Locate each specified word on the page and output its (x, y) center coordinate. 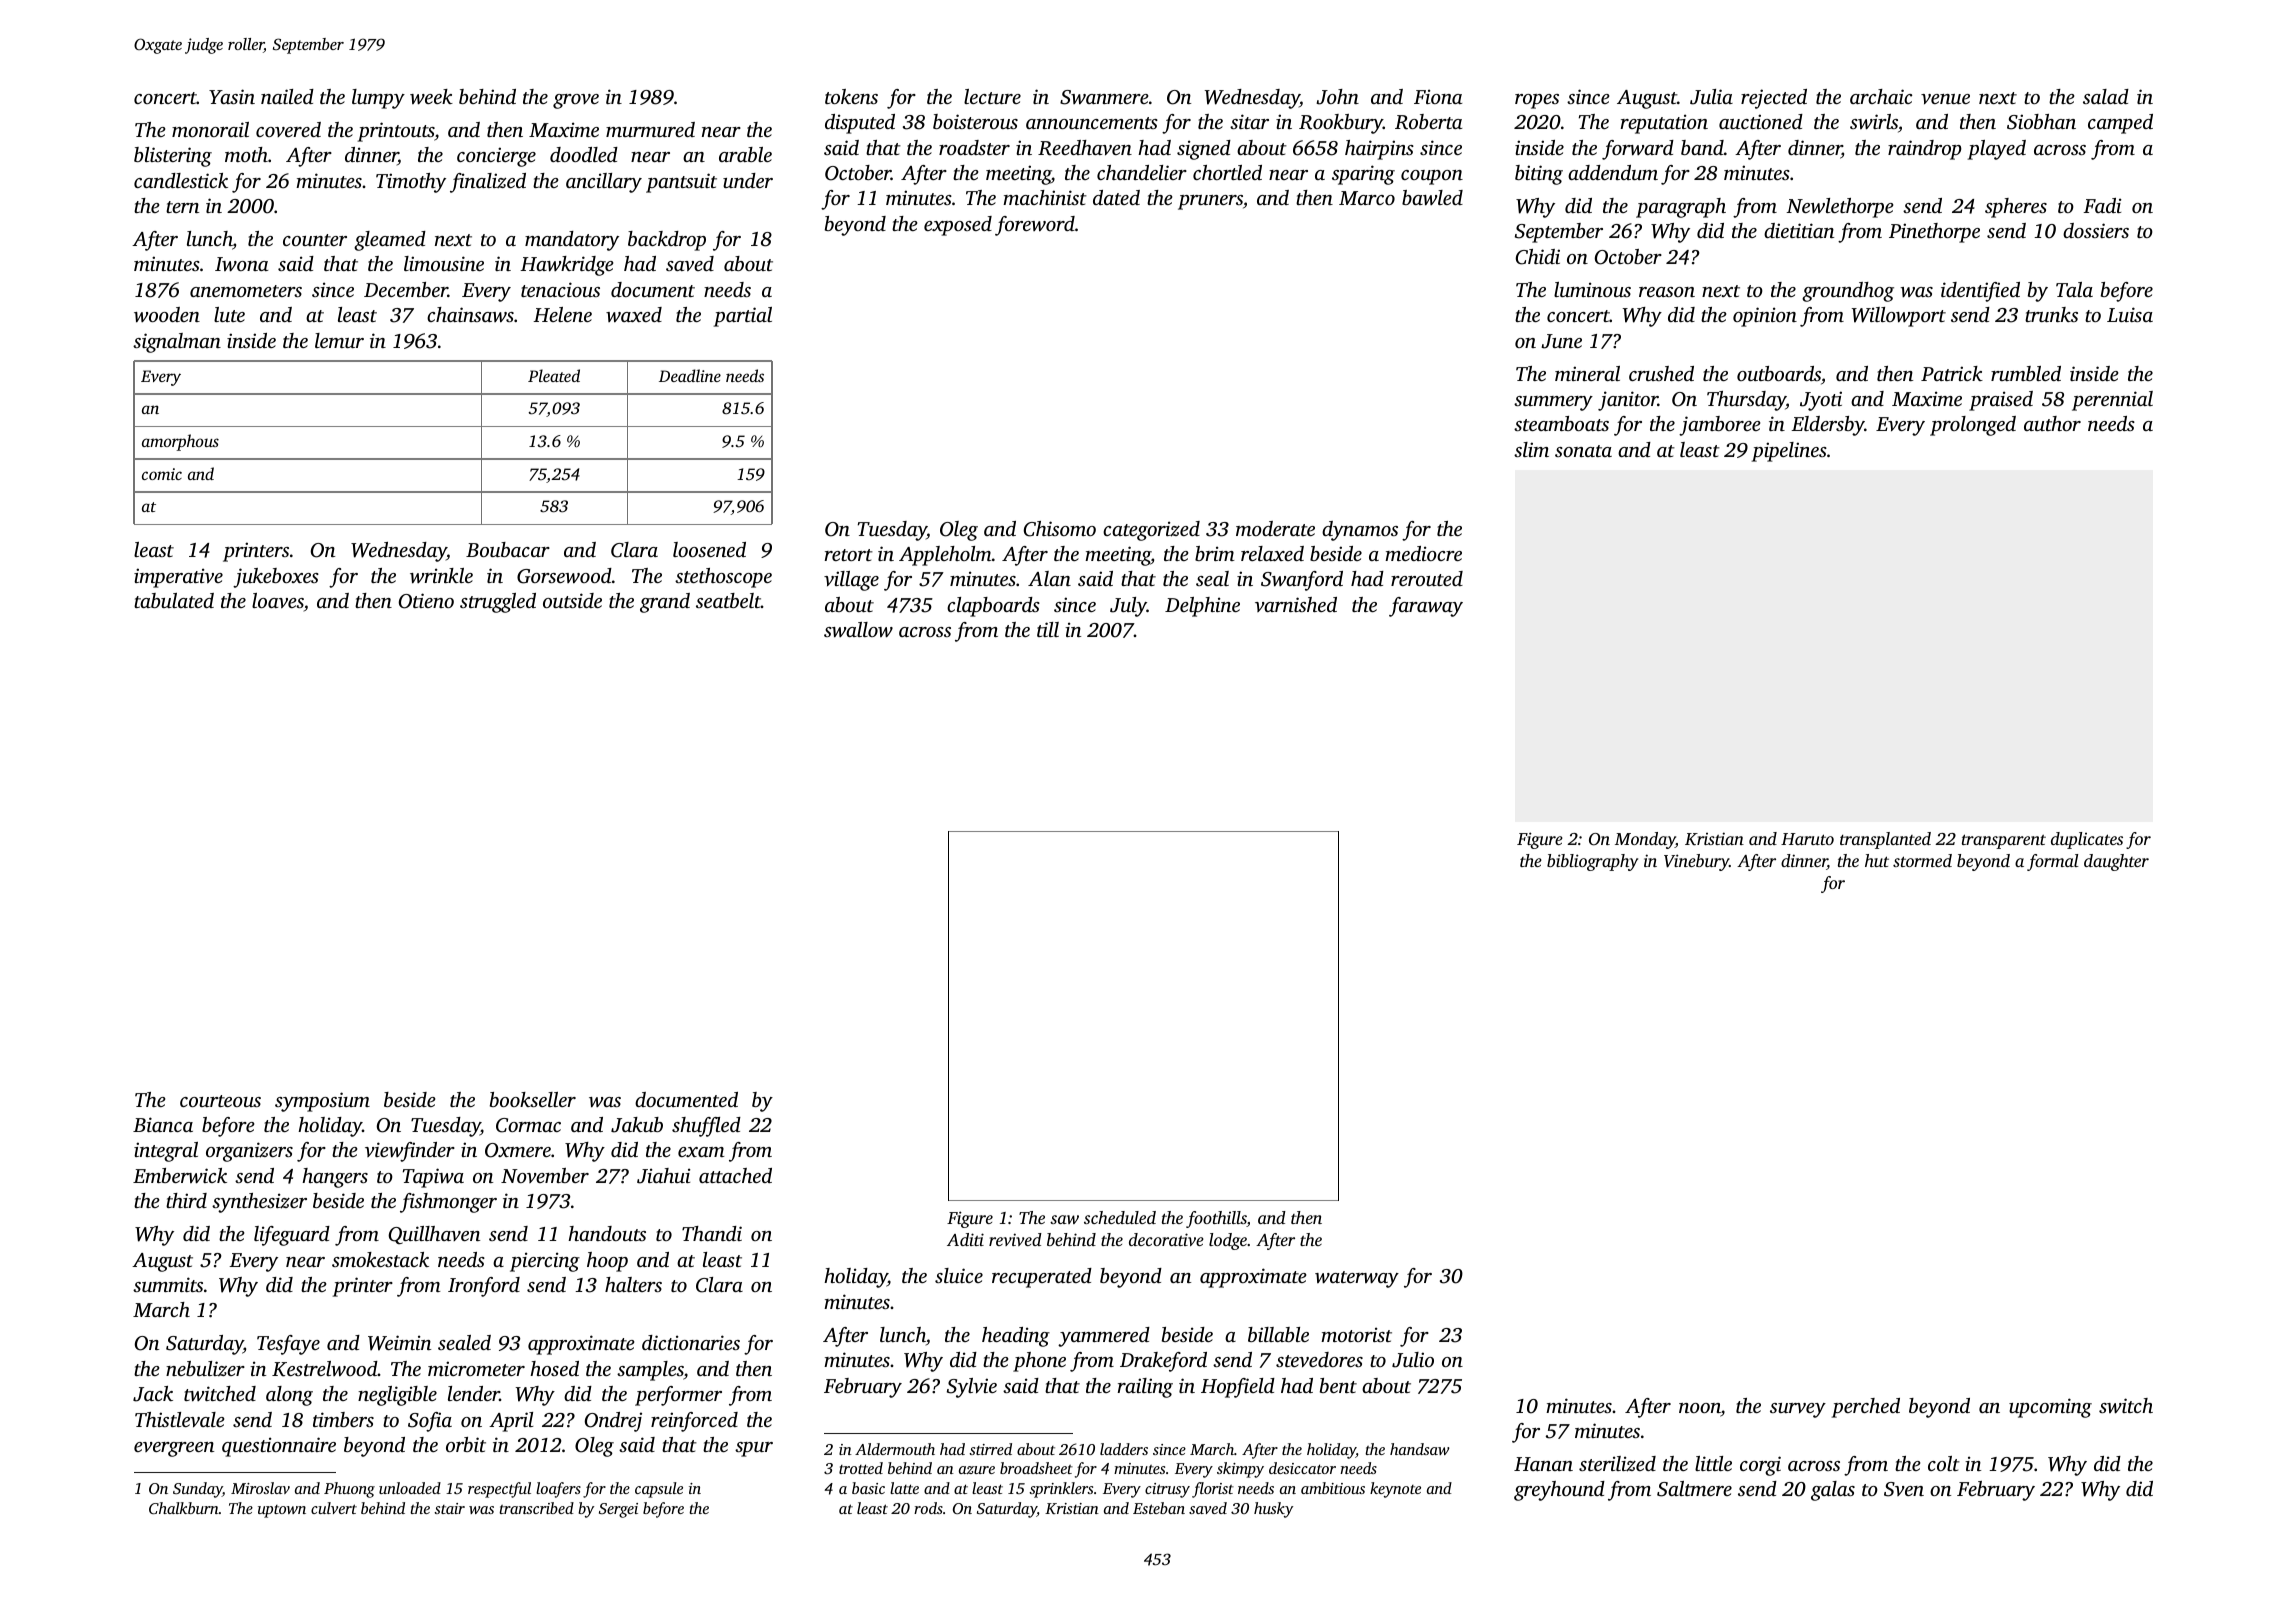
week (431, 97)
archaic (1881, 96)
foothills (1216, 1219)
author (2052, 423)
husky (1273, 1510)
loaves (278, 600)
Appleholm (945, 556)
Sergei (618, 1510)
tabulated (174, 600)
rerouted (1427, 578)
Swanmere (1104, 97)
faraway (1426, 607)
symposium (322, 1102)
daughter (2116, 862)
